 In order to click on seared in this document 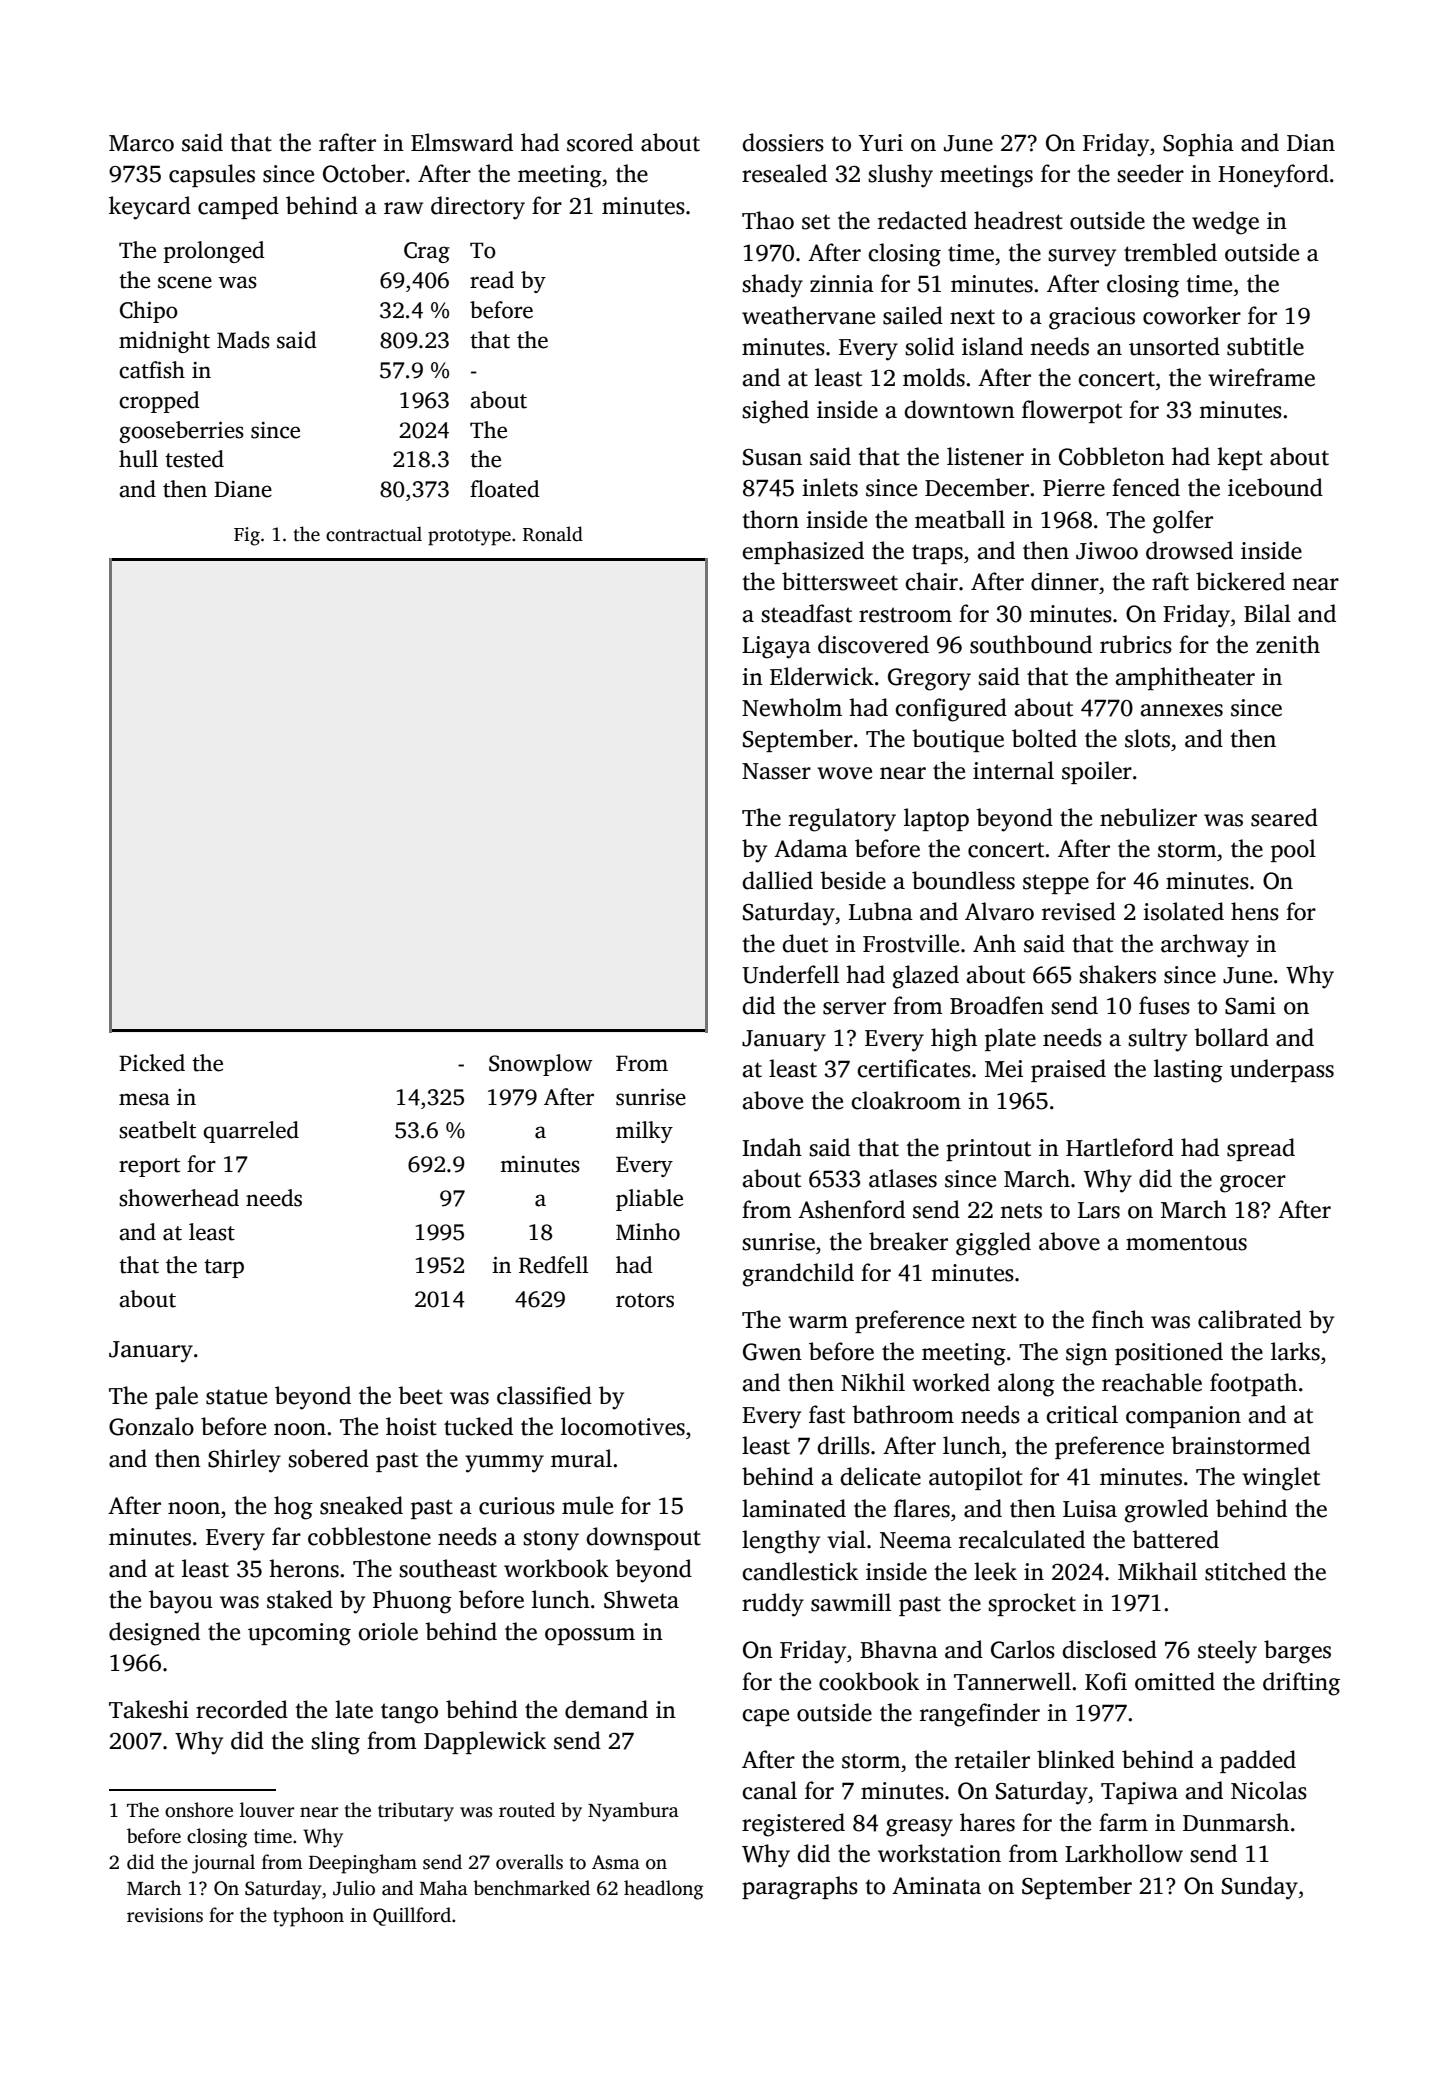, I will do `click(1284, 817)`.
